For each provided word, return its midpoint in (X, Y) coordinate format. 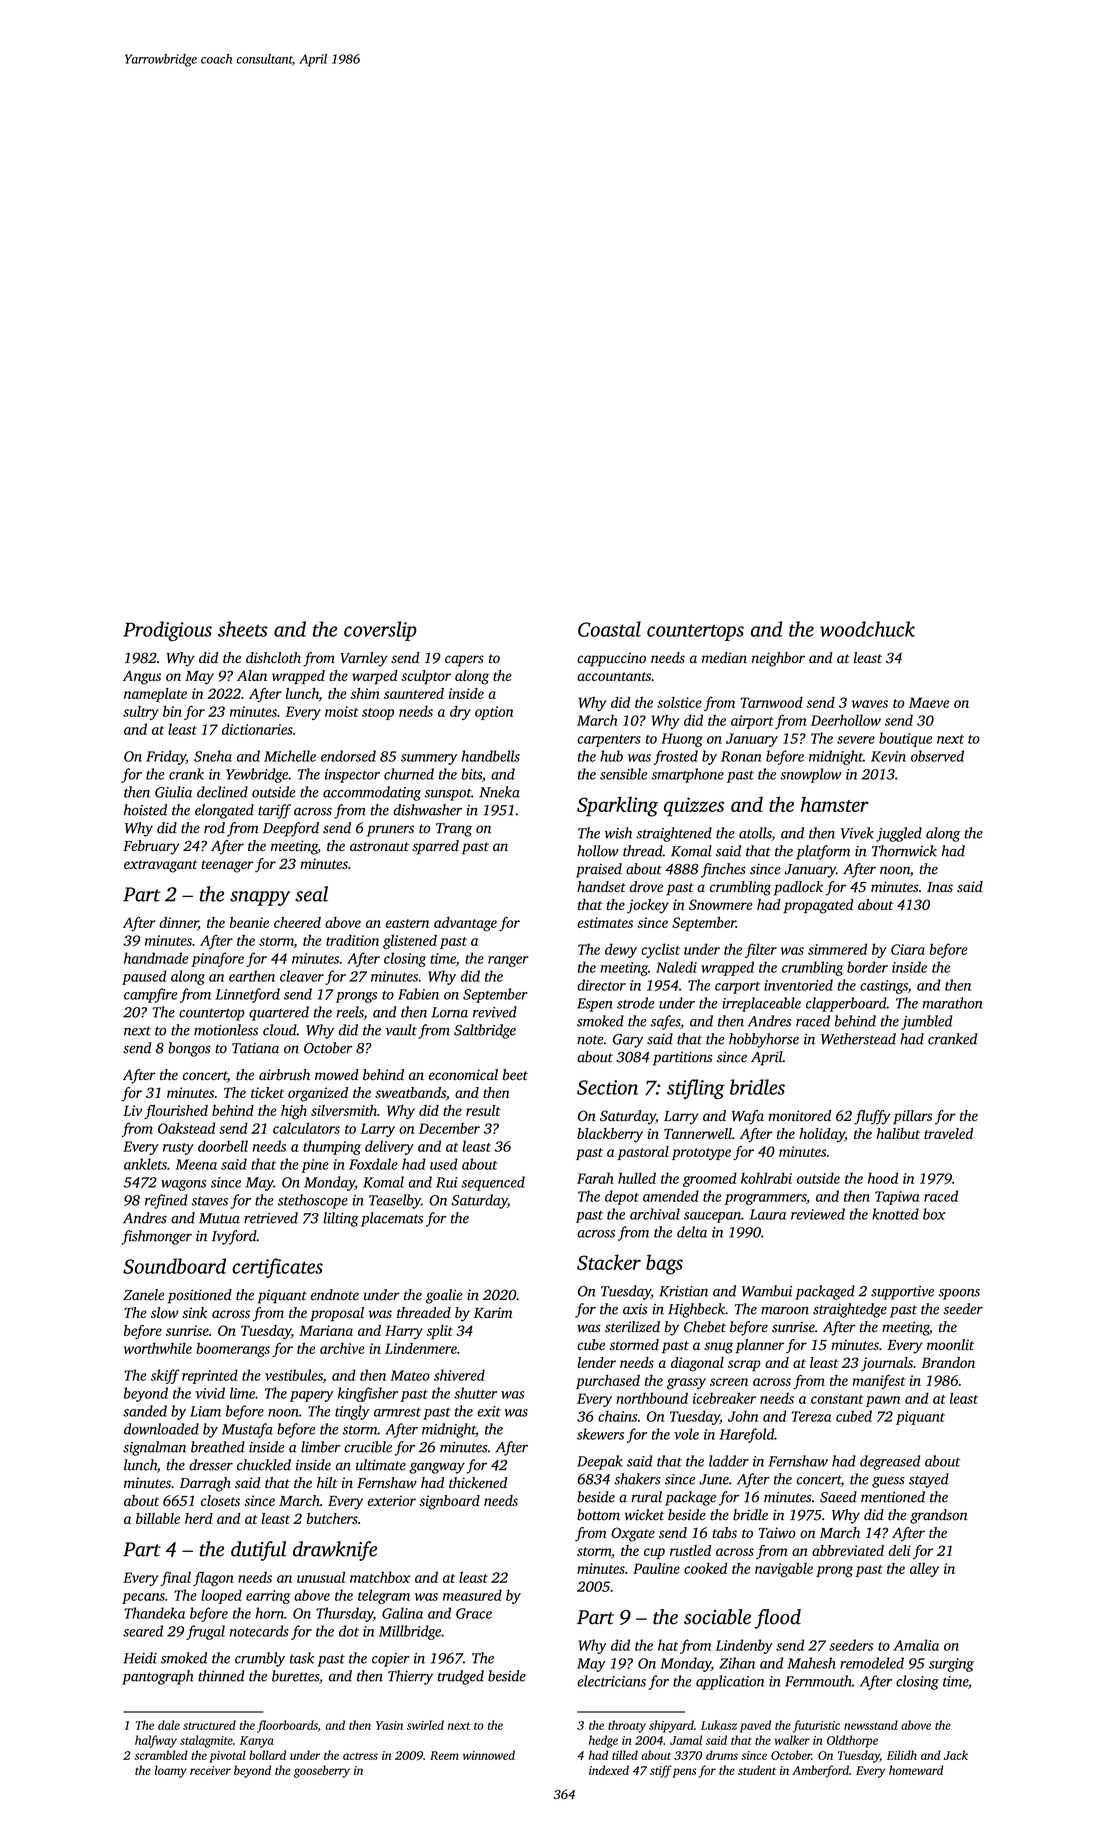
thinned (221, 1676)
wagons (183, 1185)
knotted (895, 1214)
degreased (890, 1462)
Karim (493, 1312)
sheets (243, 629)
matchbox (380, 1577)
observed (937, 756)
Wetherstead (858, 1039)
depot (622, 1197)
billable (158, 1518)
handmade (156, 958)
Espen (595, 1005)
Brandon (948, 1362)
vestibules (294, 1375)
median (724, 657)
